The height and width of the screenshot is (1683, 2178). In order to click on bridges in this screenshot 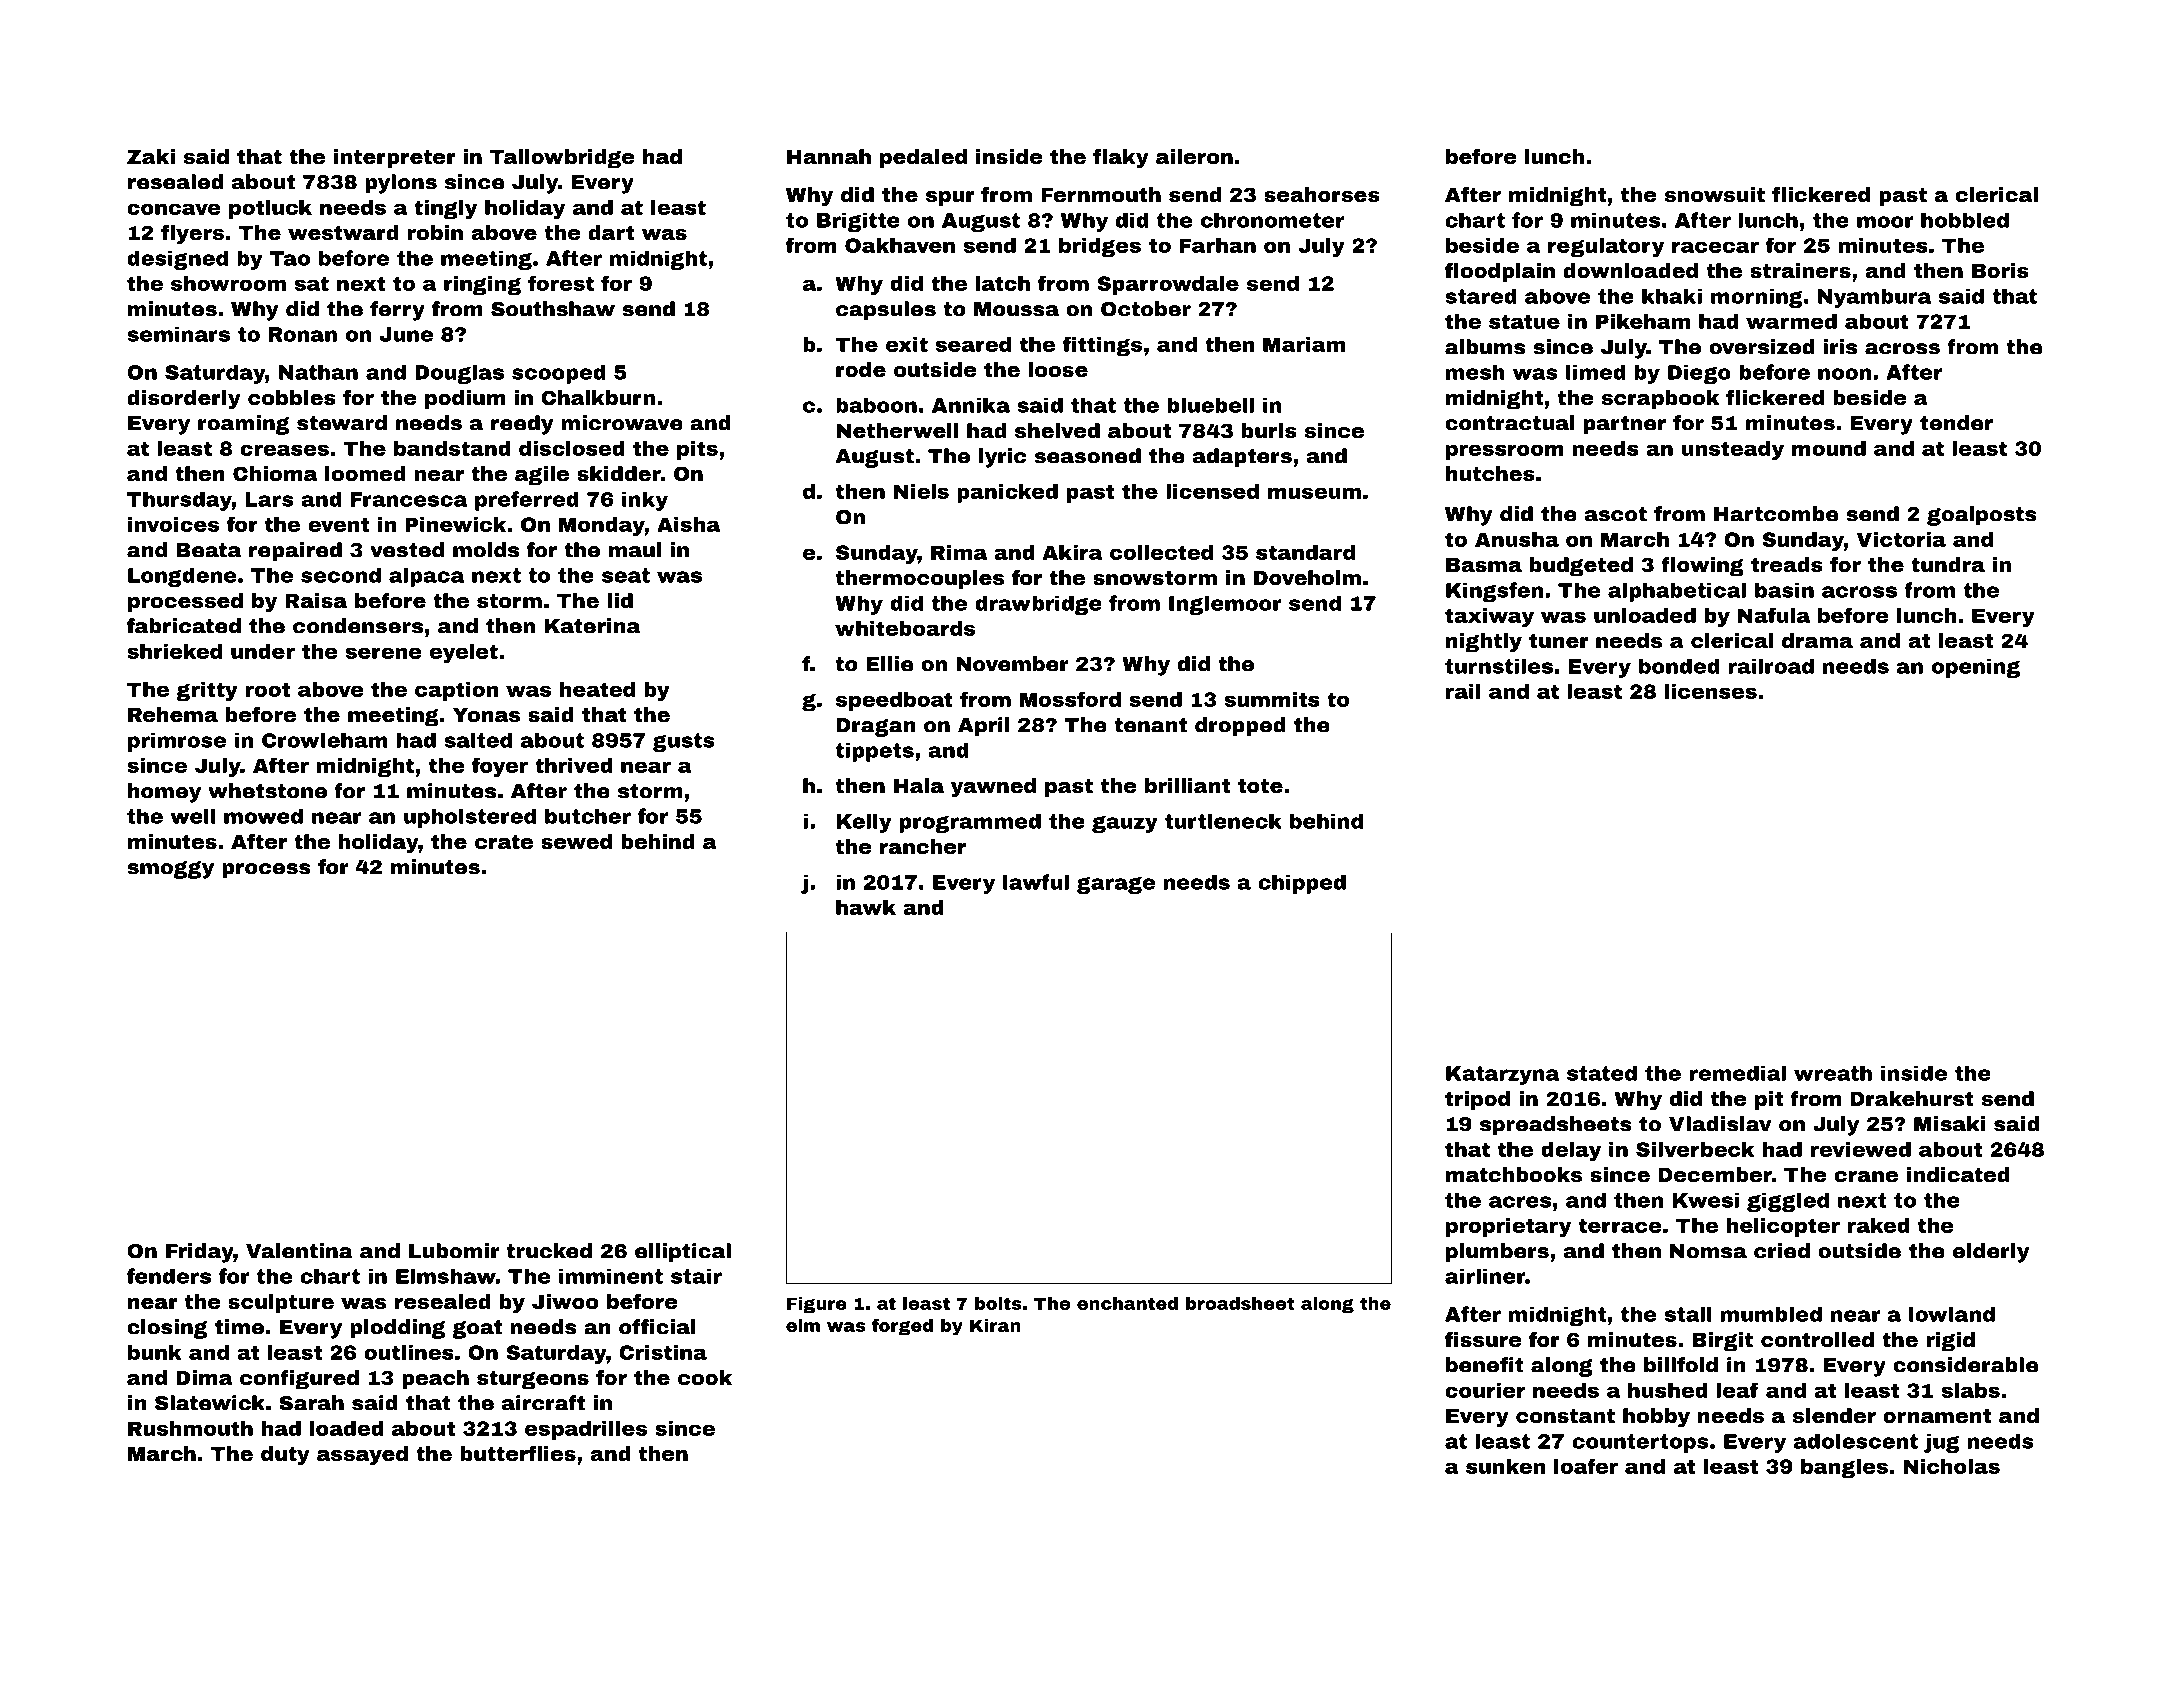, I will do `click(1100, 247)`.
